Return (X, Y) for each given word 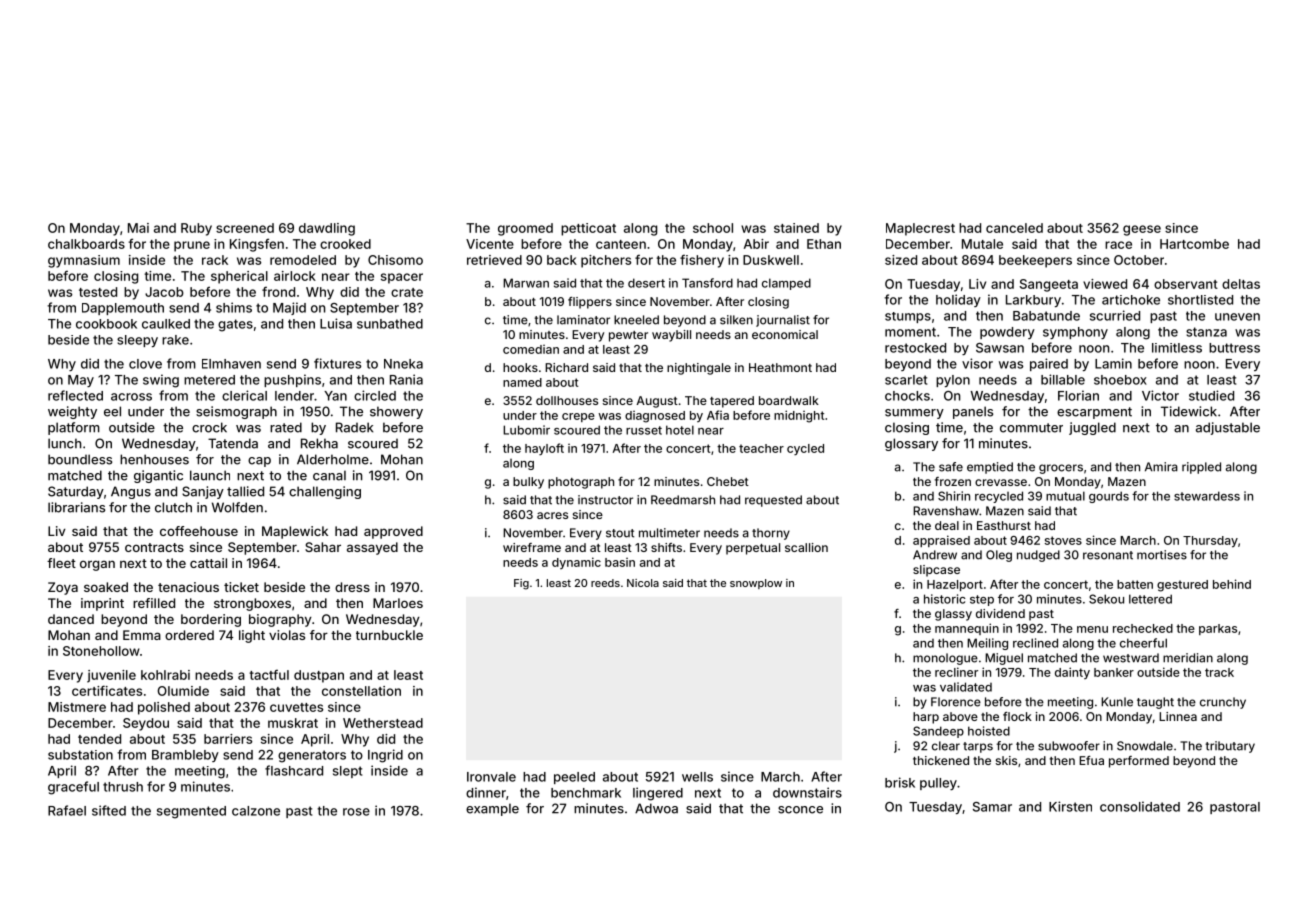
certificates (107, 690)
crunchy (1223, 703)
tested (98, 292)
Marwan (526, 283)
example (492, 809)
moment (910, 332)
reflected (75, 395)
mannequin (967, 629)
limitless (1177, 348)
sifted (109, 810)
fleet (61, 563)
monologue (945, 659)
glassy (953, 615)
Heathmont (780, 367)
